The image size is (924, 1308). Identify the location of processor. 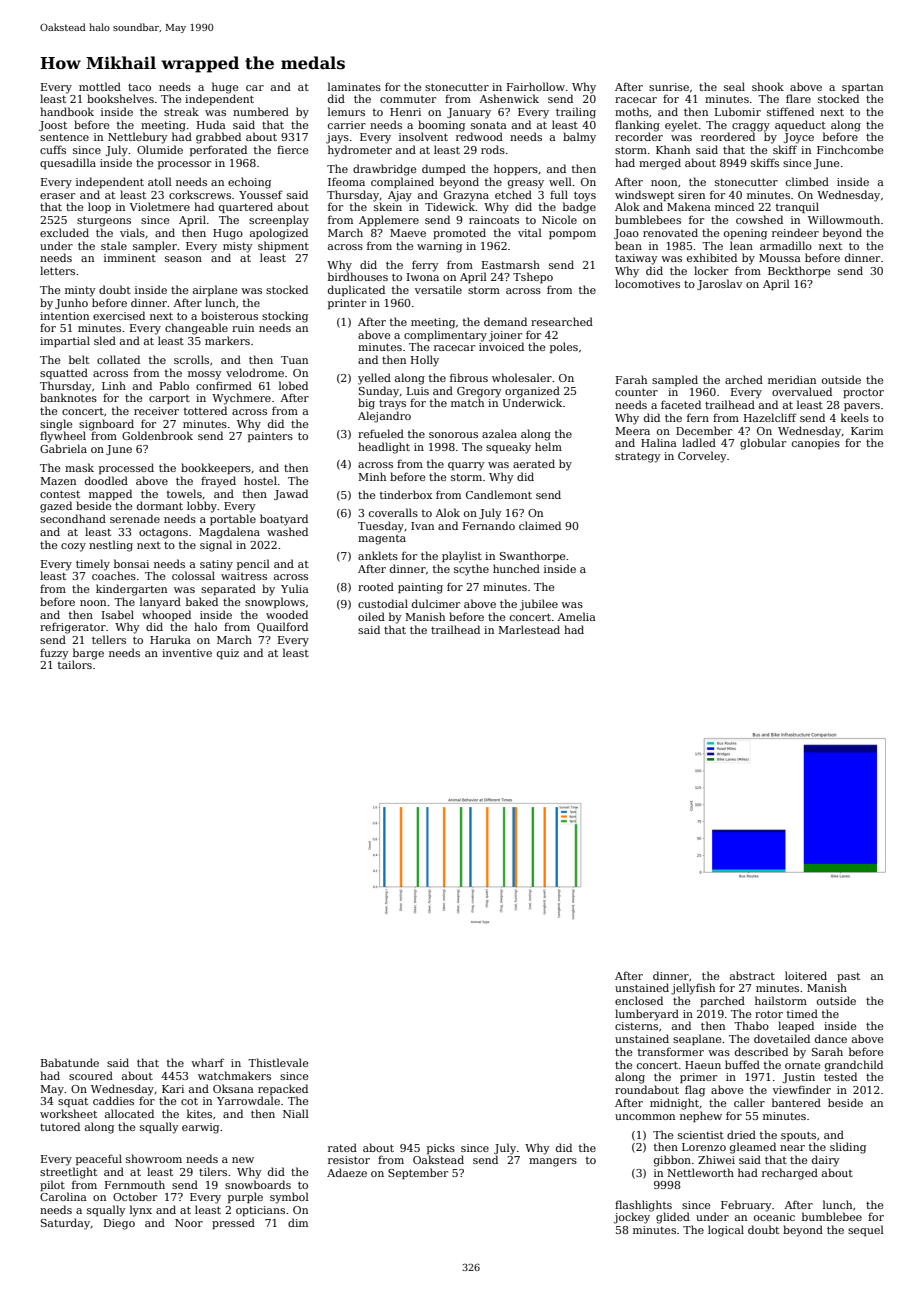
(184, 165).
